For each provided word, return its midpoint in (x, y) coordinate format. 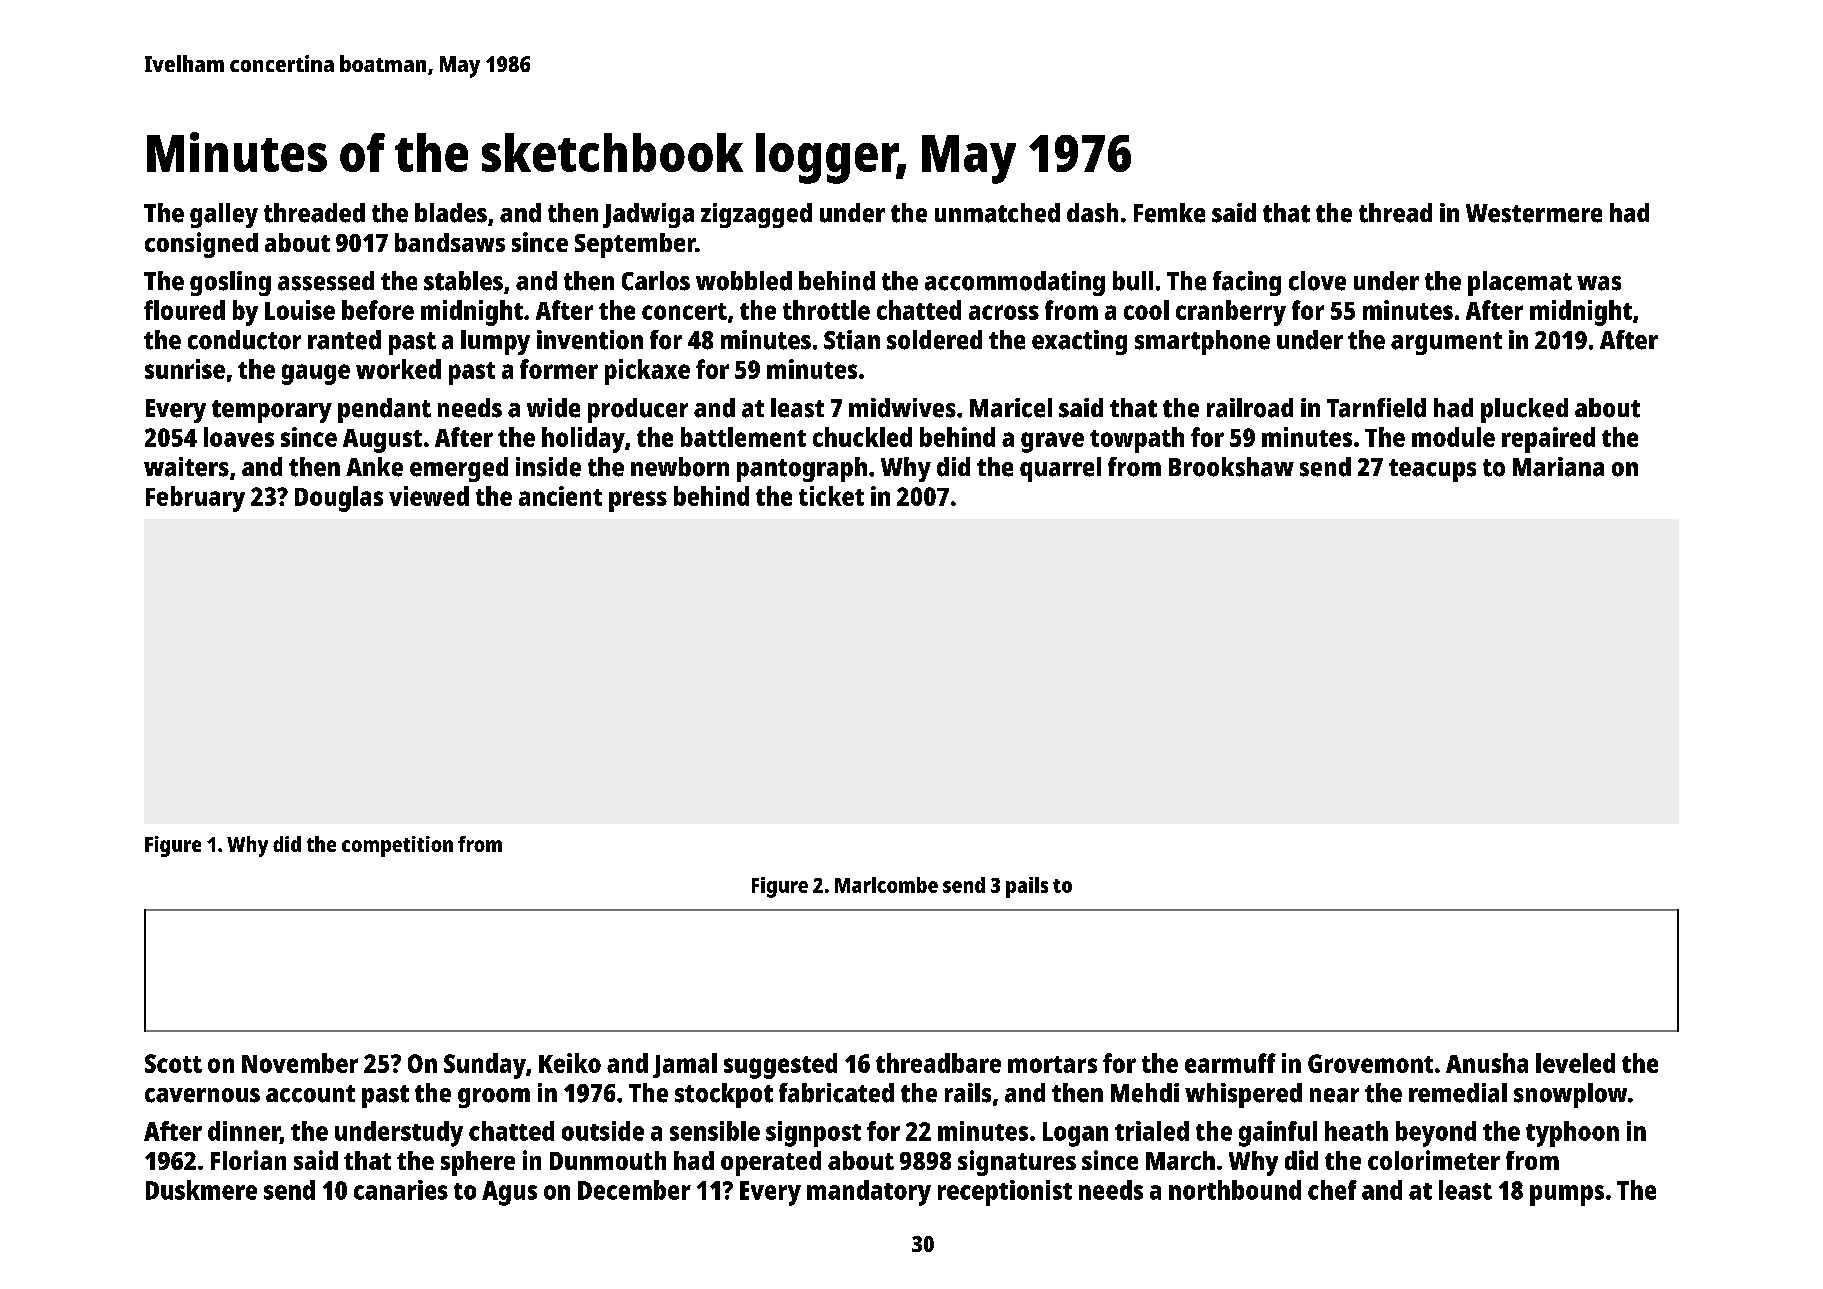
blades (451, 213)
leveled (1575, 1063)
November (300, 1063)
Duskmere (201, 1190)
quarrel (1060, 469)
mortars (1052, 1064)
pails (1027, 887)
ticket (831, 496)
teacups (1432, 470)
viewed (429, 496)
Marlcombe (886, 885)
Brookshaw (1231, 467)
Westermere (1534, 213)
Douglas (339, 499)
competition (397, 846)
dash (1092, 213)
